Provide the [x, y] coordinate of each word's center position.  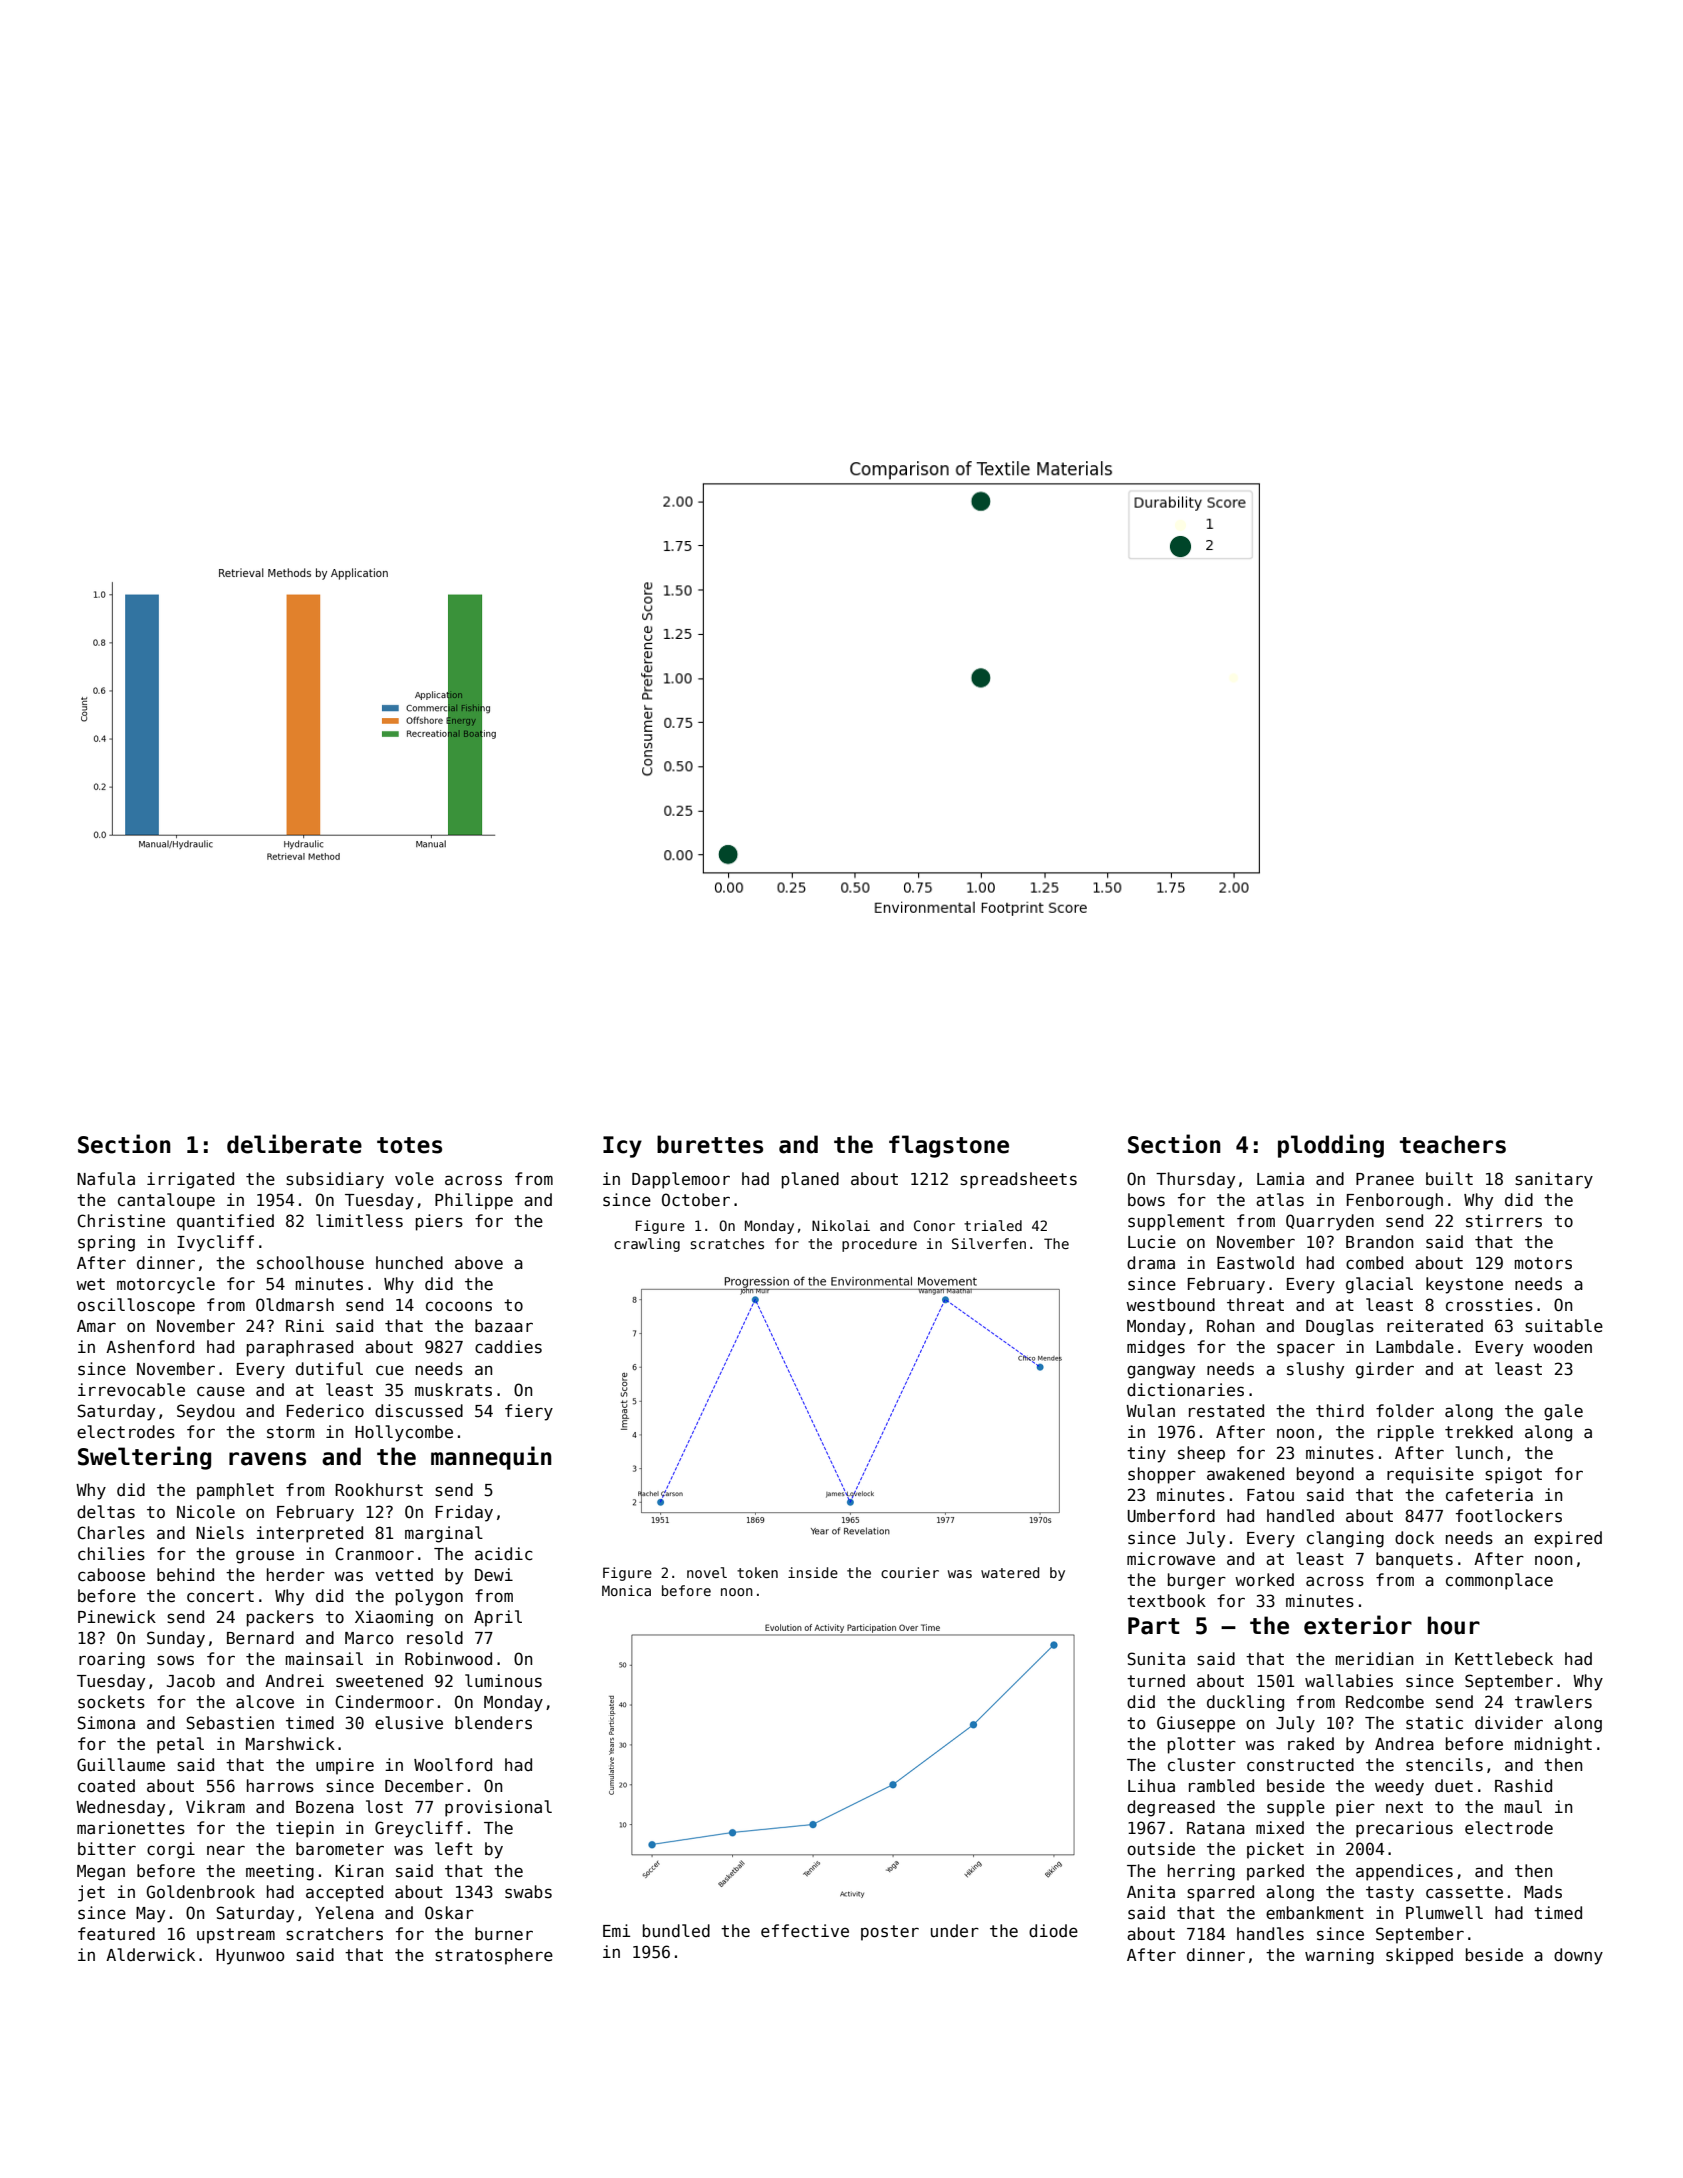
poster [890, 1933]
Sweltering [144, 1458]
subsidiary [335, 1180]
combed [1374, 1263]
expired [1568, 1539]
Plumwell [1444, 1913]
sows [175, 1660]
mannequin [491, 1458]
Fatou [1270, 1495]
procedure [879, 1245]
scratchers [334, 1934]
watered [1010, 1572]
